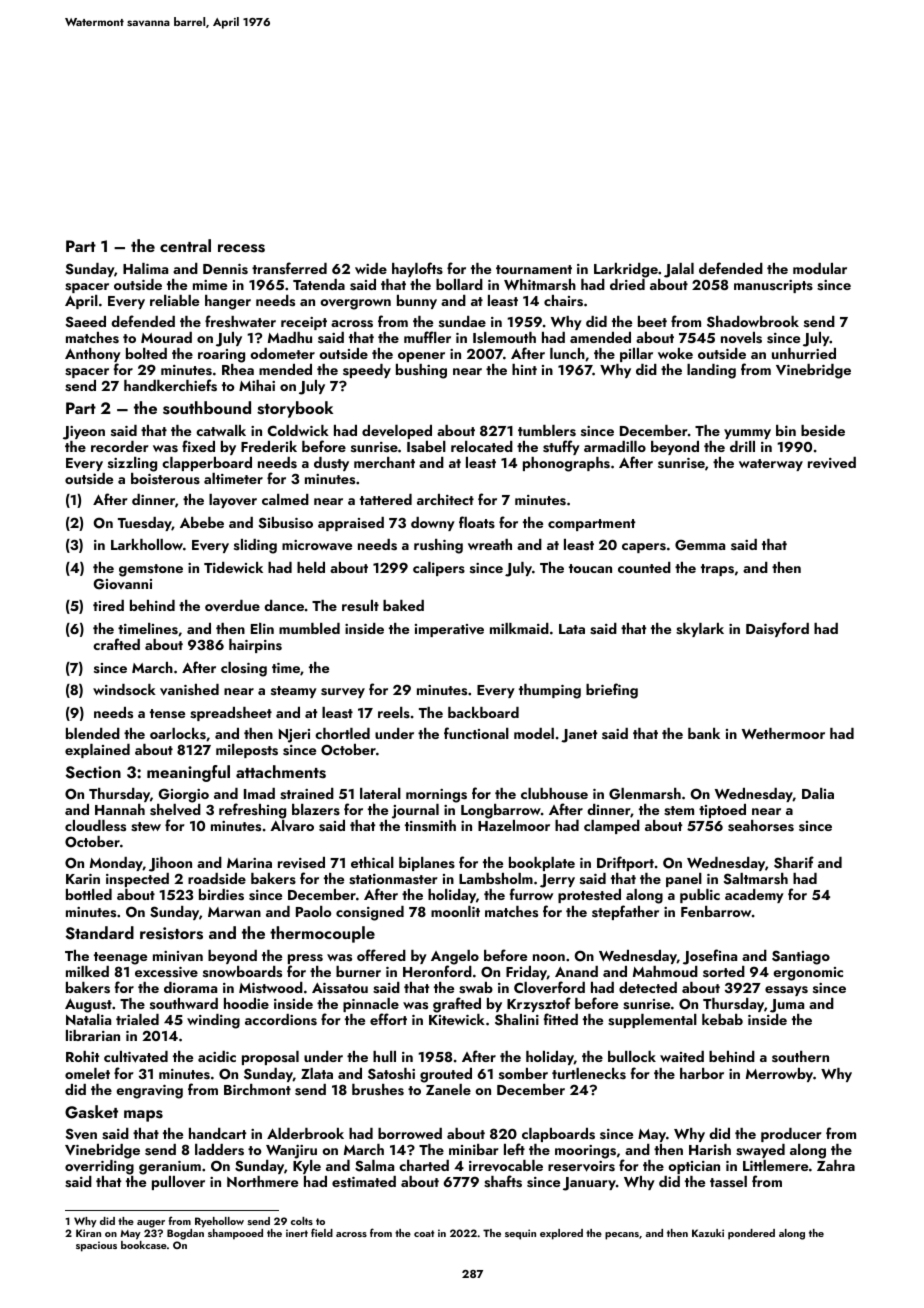 The image size is (924, 1308). Describe the element at coordinates (700, 630) in the screenshot. I see `skylark` at that location.
